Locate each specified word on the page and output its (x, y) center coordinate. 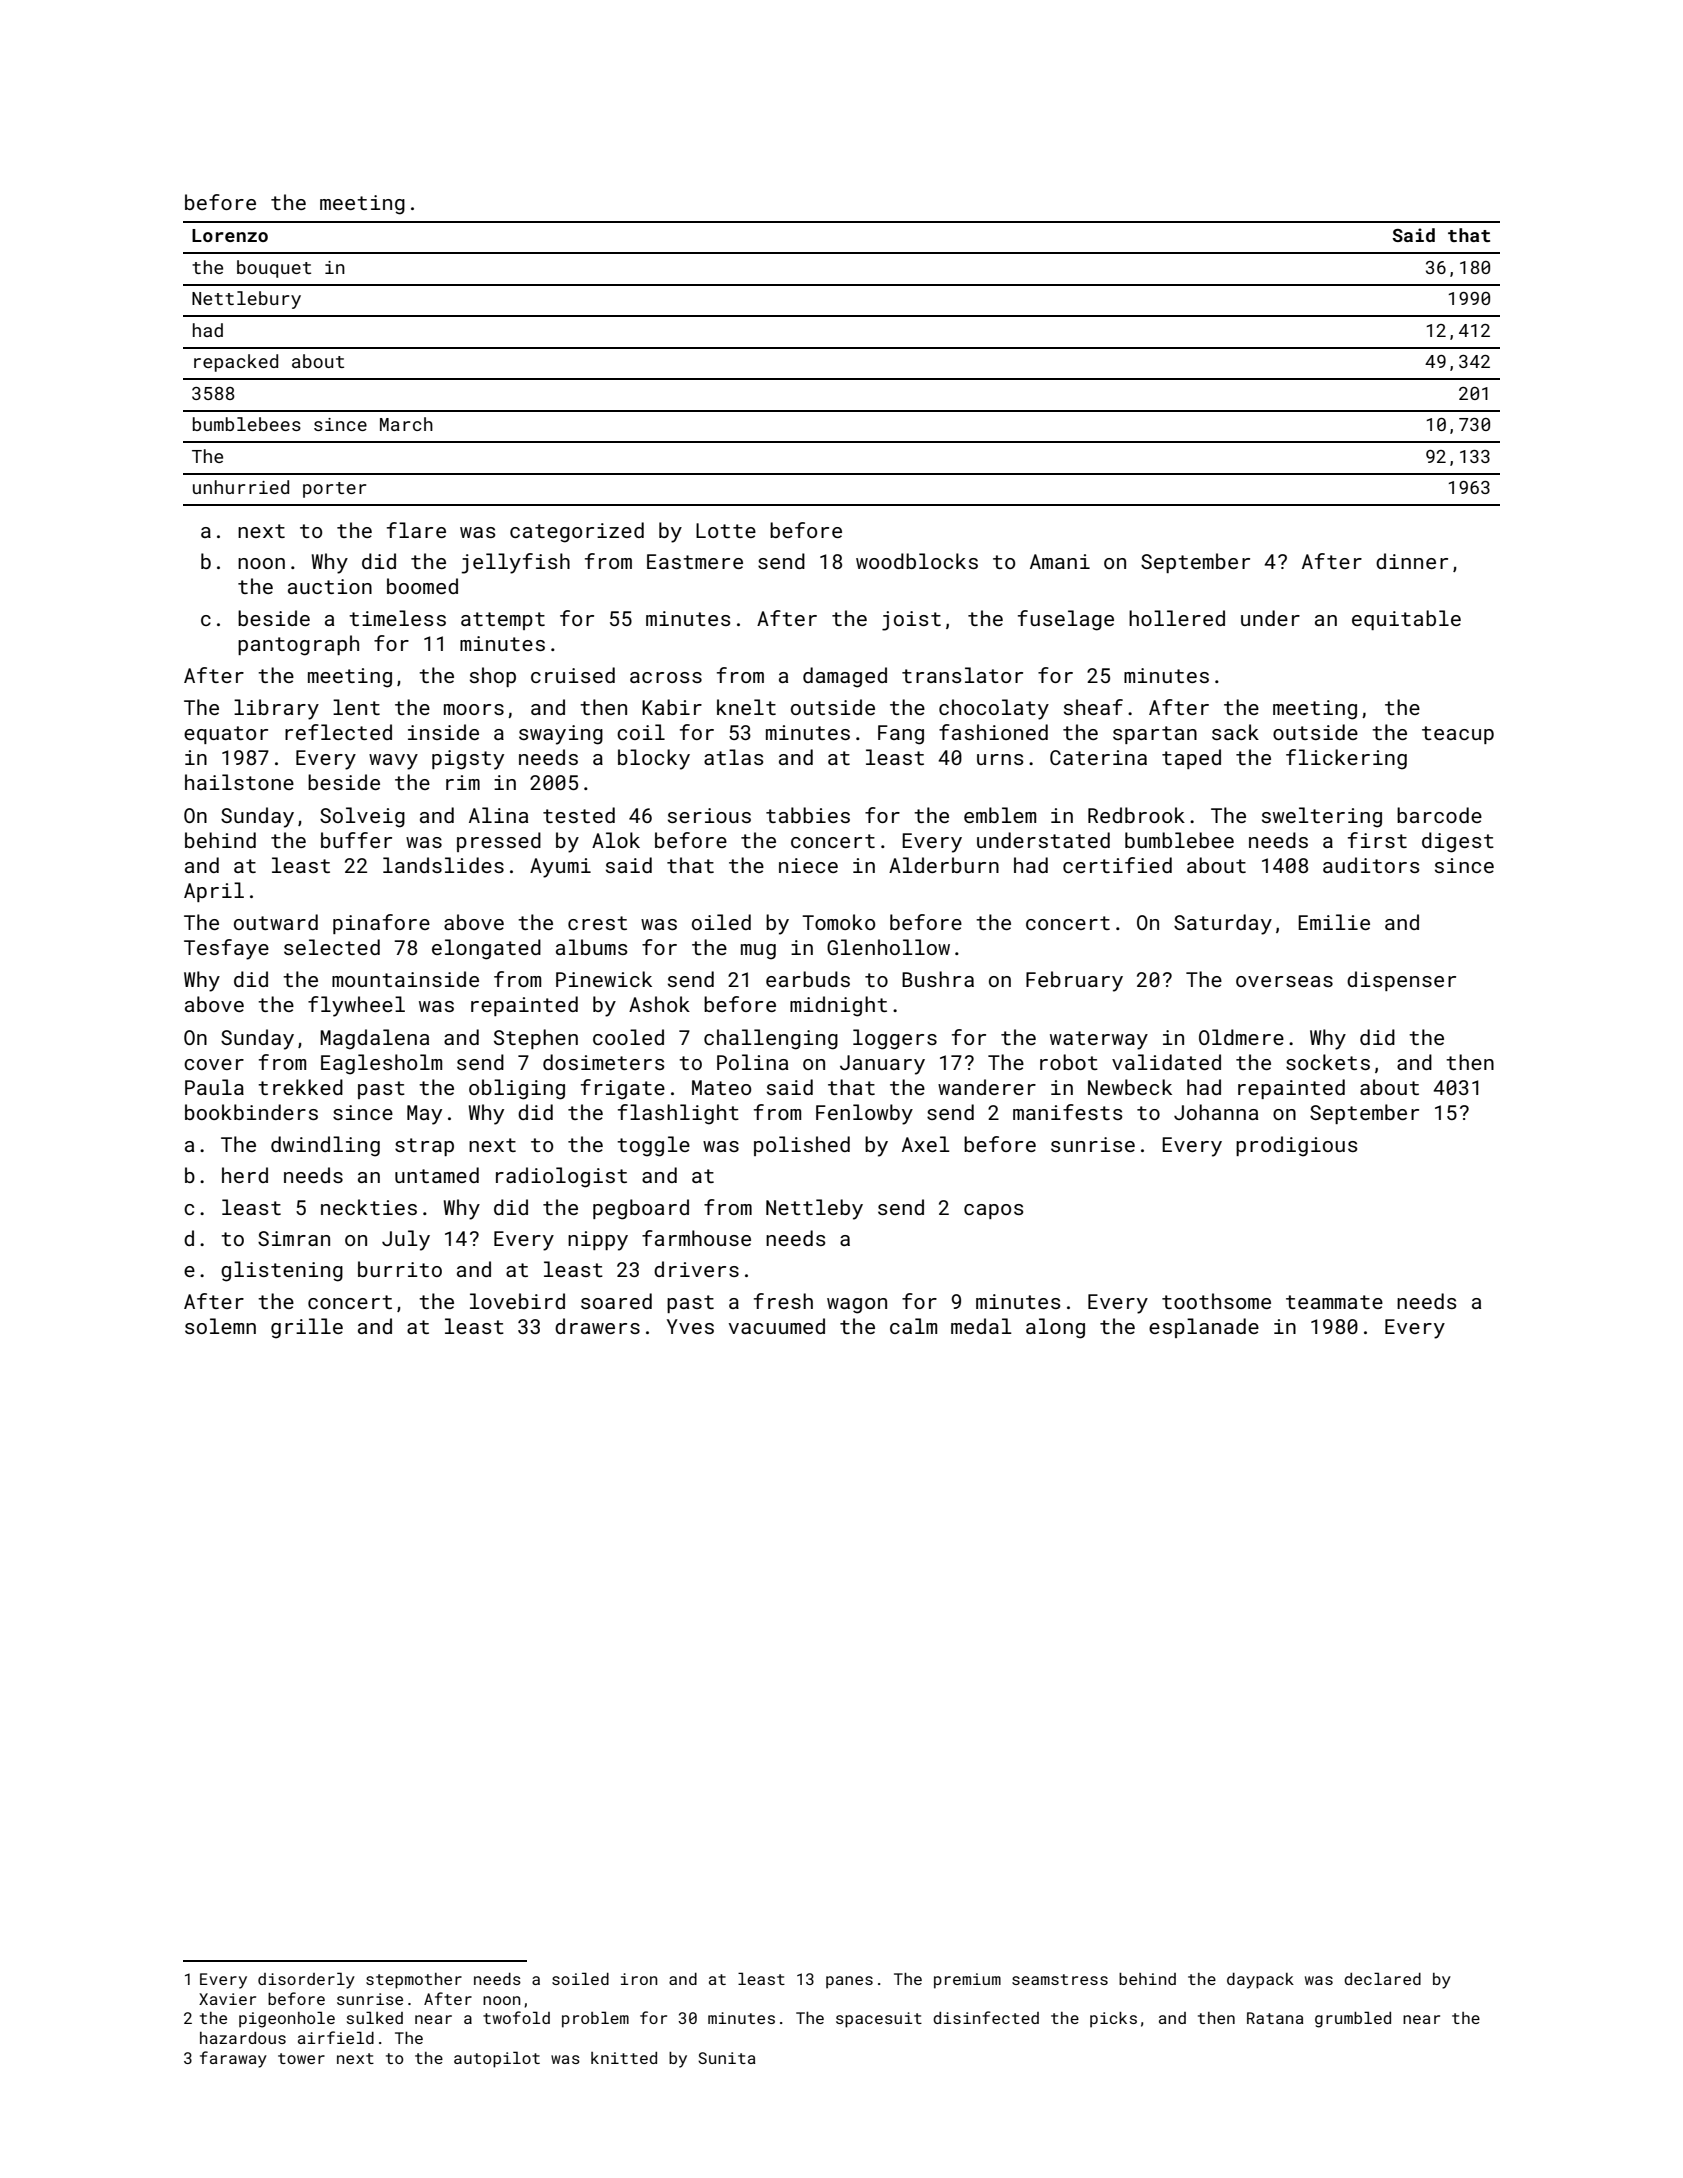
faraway (233, 2059)
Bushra (938, 979)
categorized (577, 532)
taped (1191, 759)
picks (1113, 2020)
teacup (1458, 735)
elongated (486, 949)
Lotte (726, 530)
